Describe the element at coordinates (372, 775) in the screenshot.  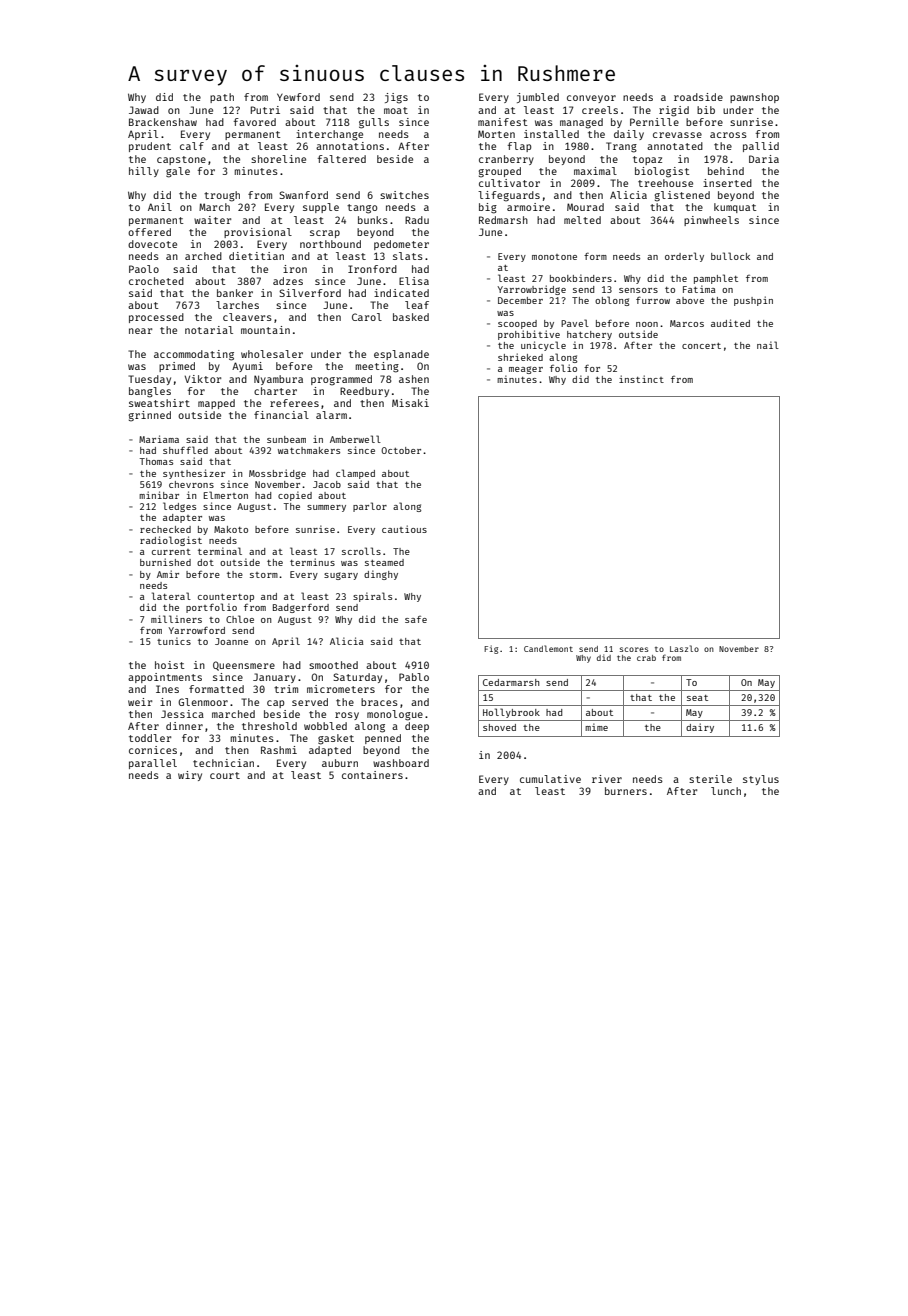
I see `containers` at that location.
